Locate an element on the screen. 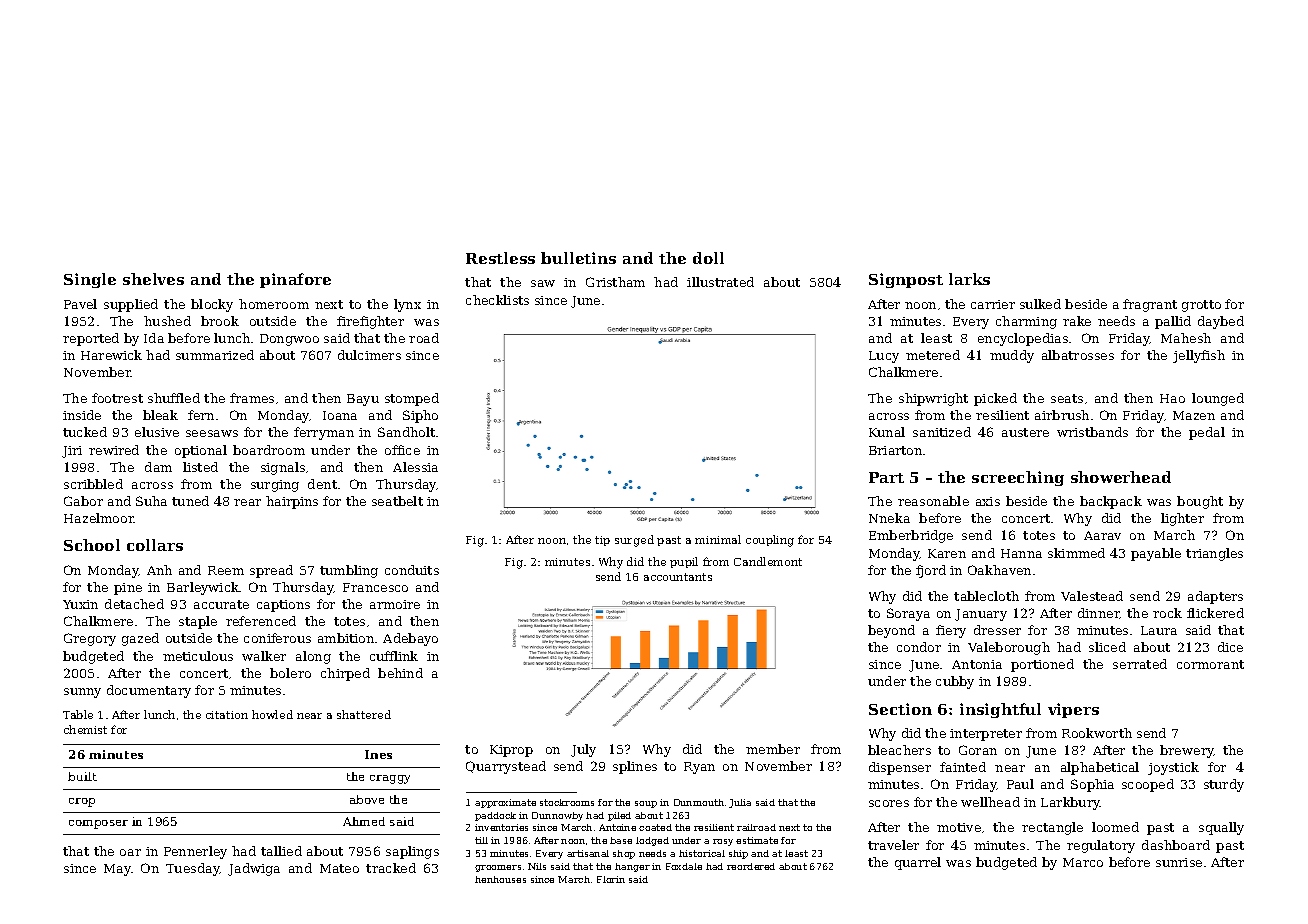 Image resolution: width=1308 pixels, height=924 pixels. Valestead is located at coordinates (1092, 596).
